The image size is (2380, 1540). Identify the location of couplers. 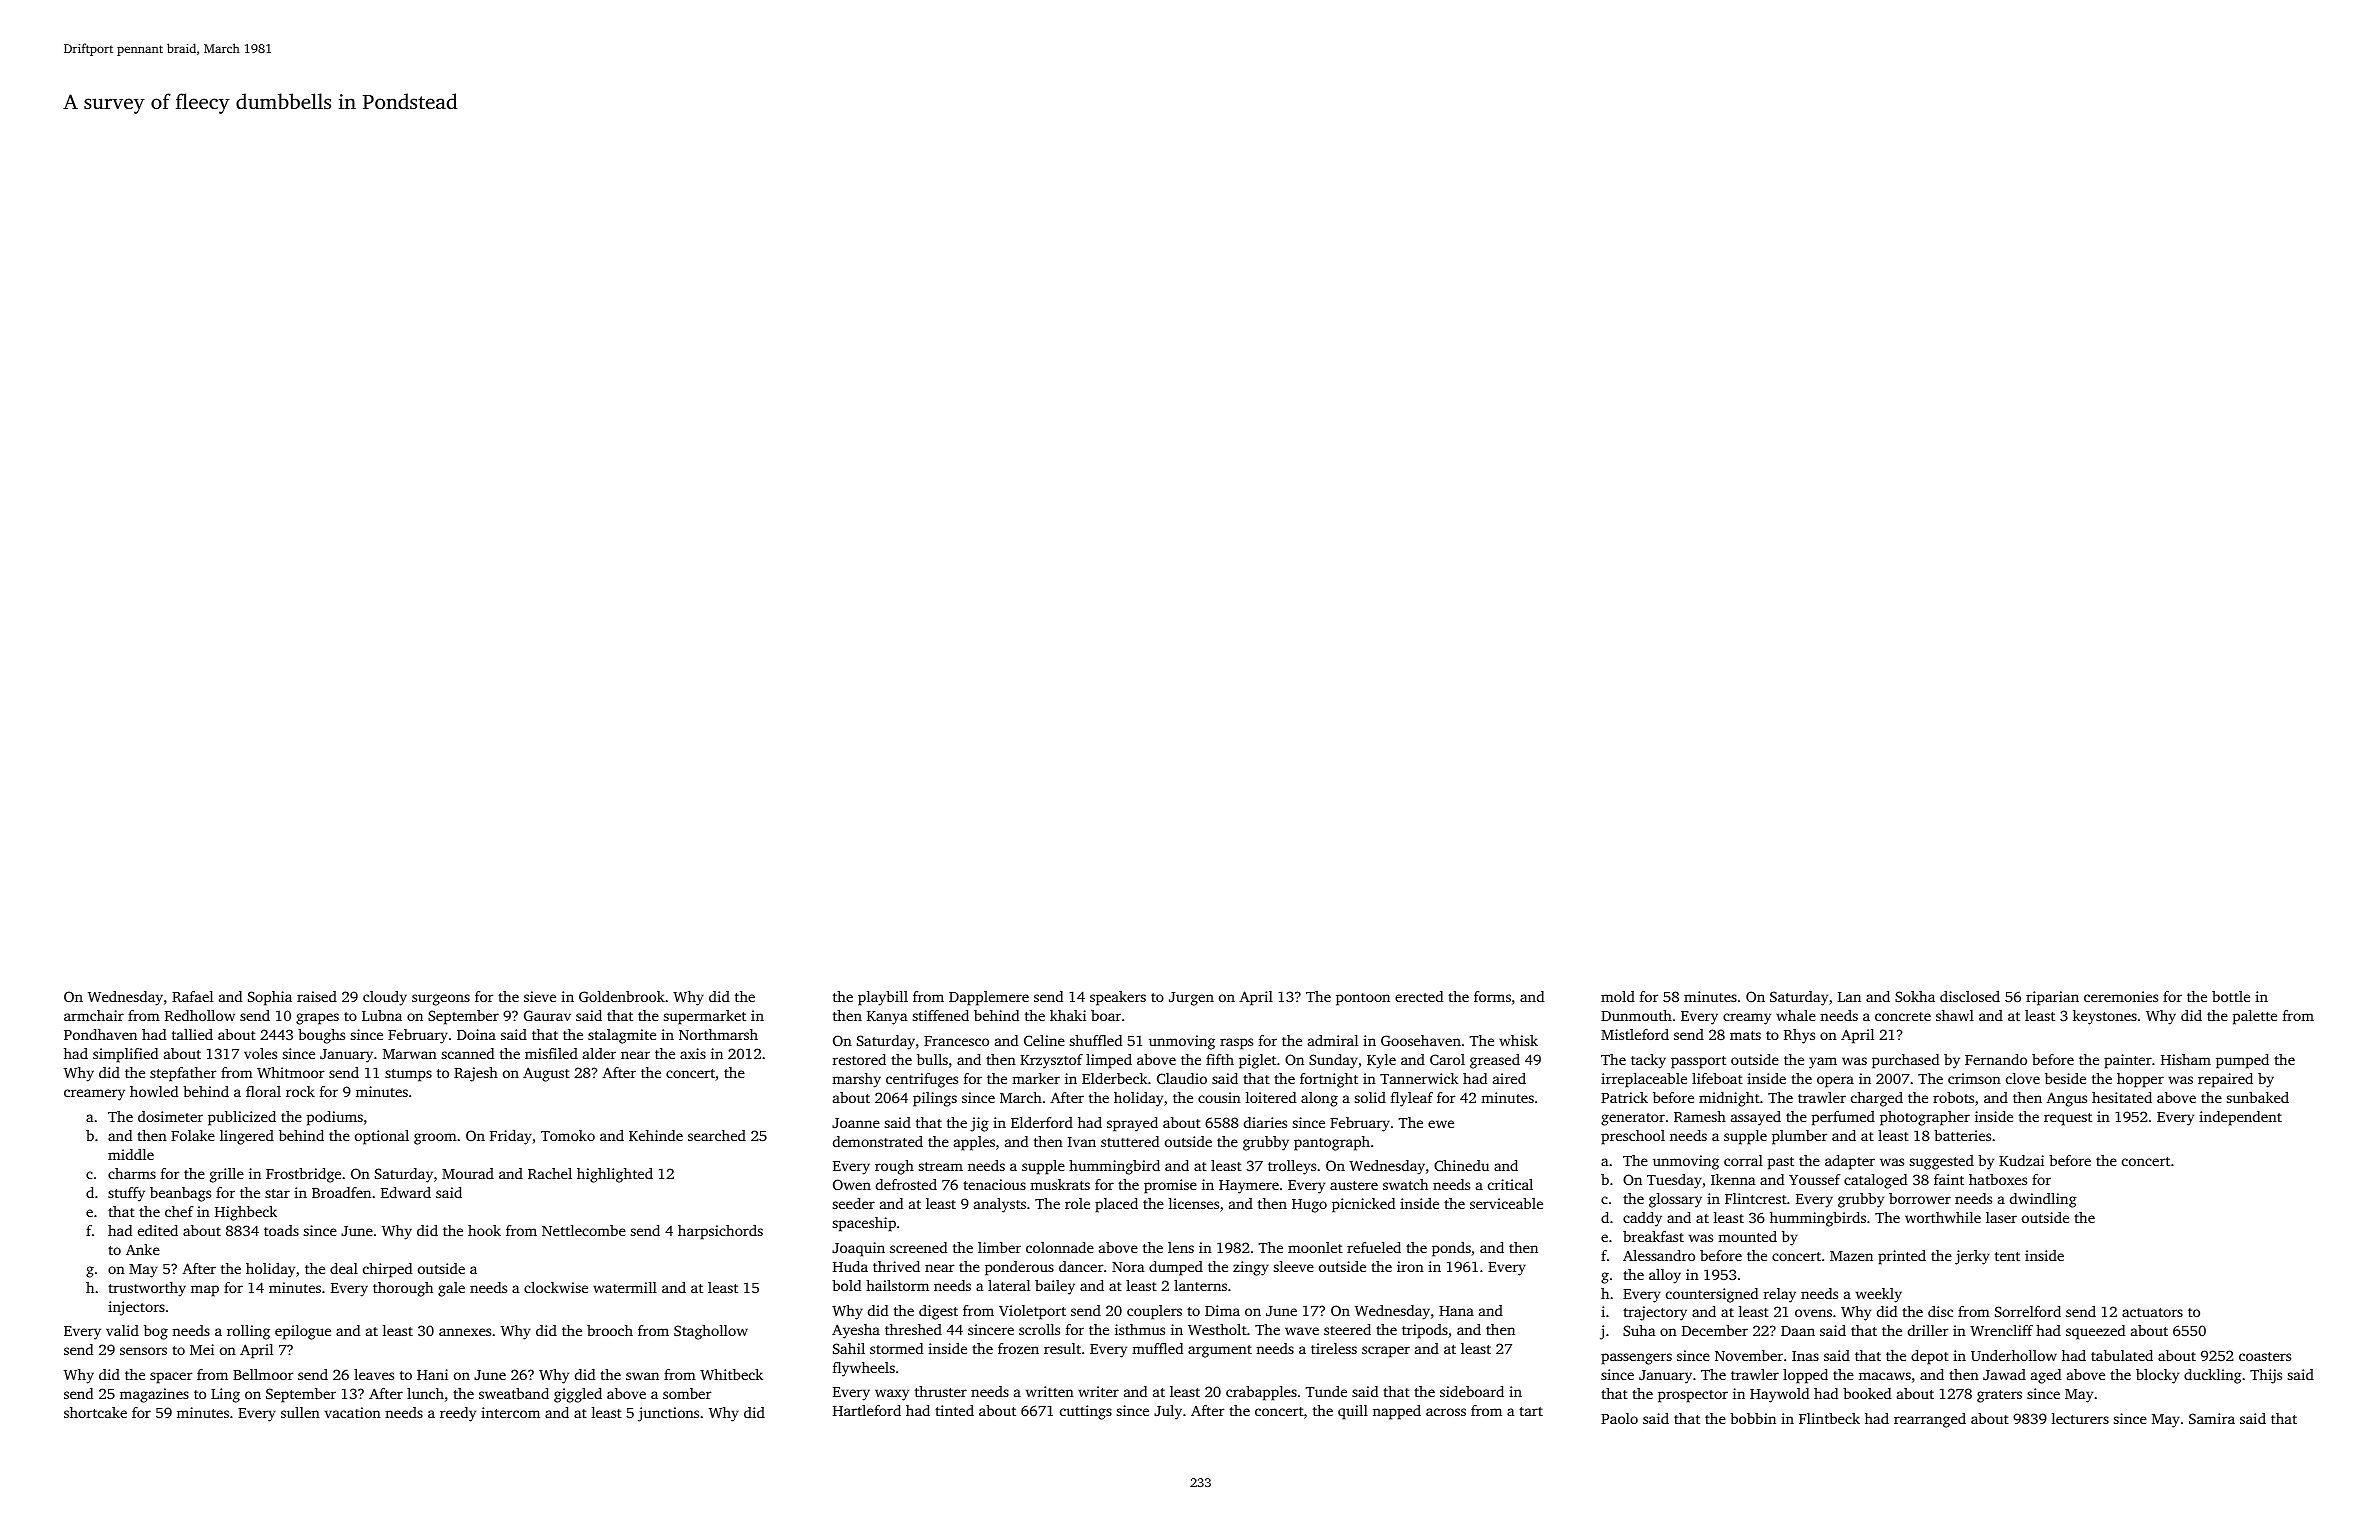
(1154, 1312).
